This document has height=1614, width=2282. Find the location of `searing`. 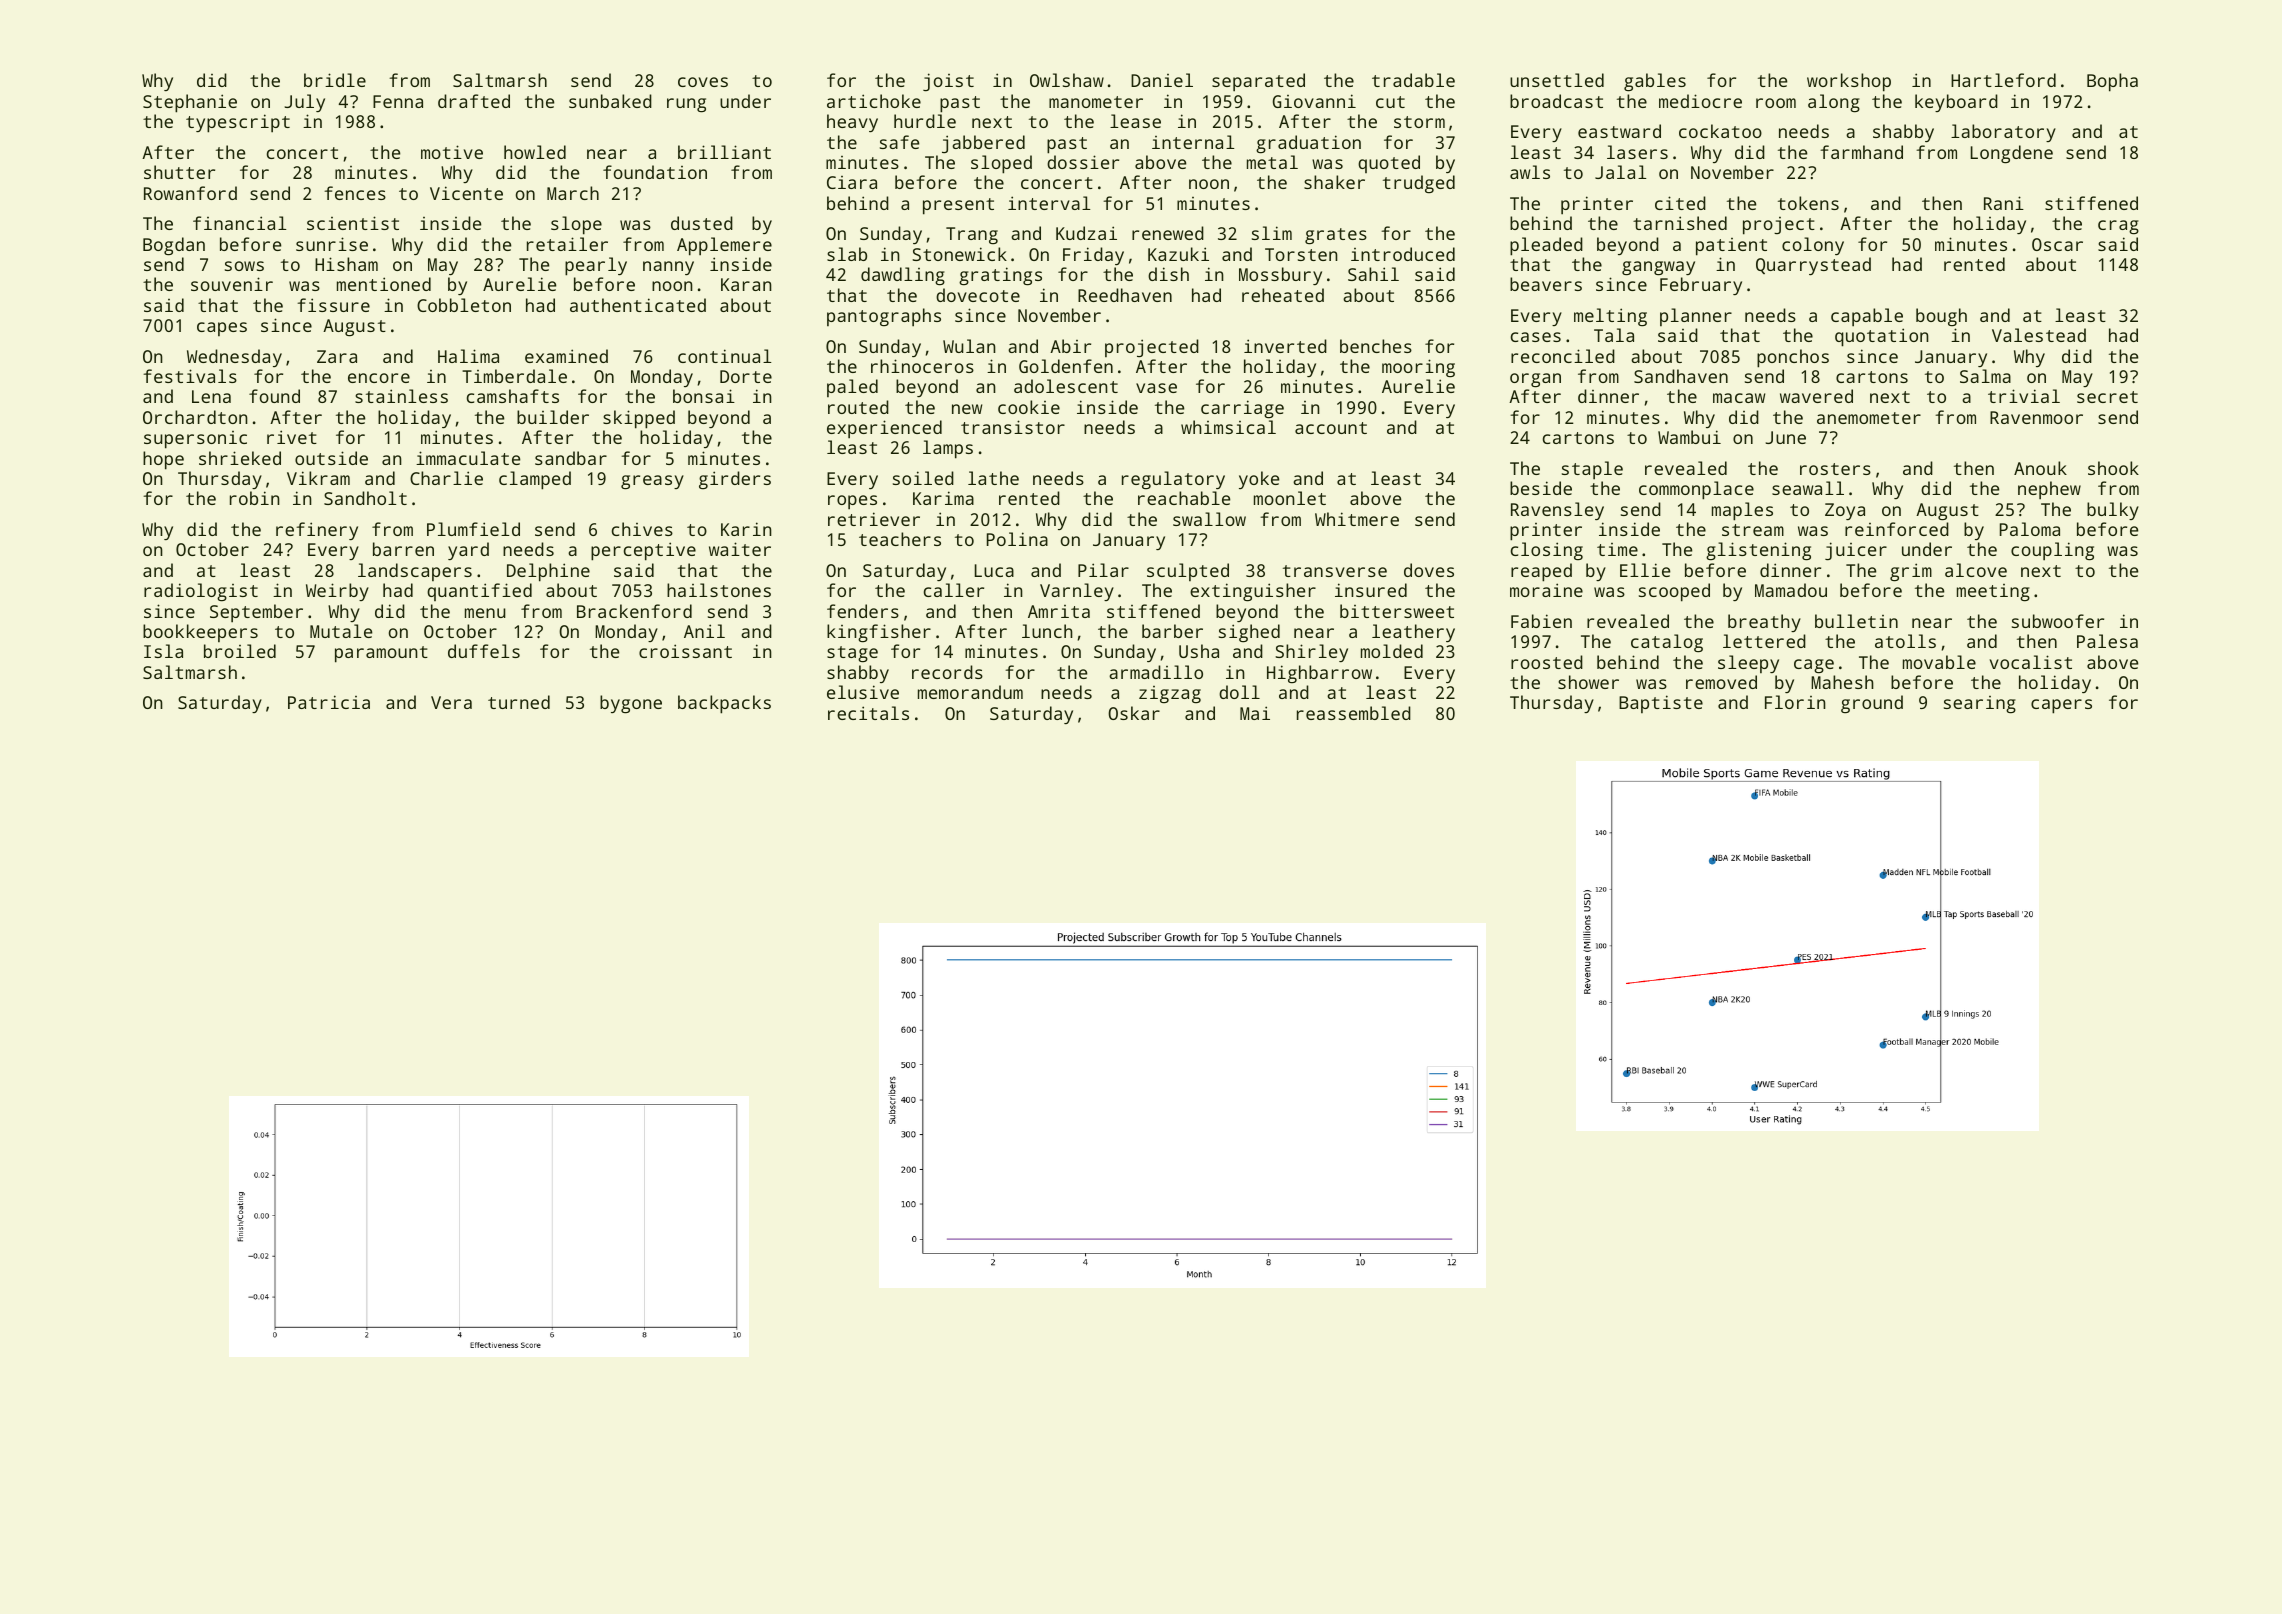

searing is located at coordinates (1980, 705).
